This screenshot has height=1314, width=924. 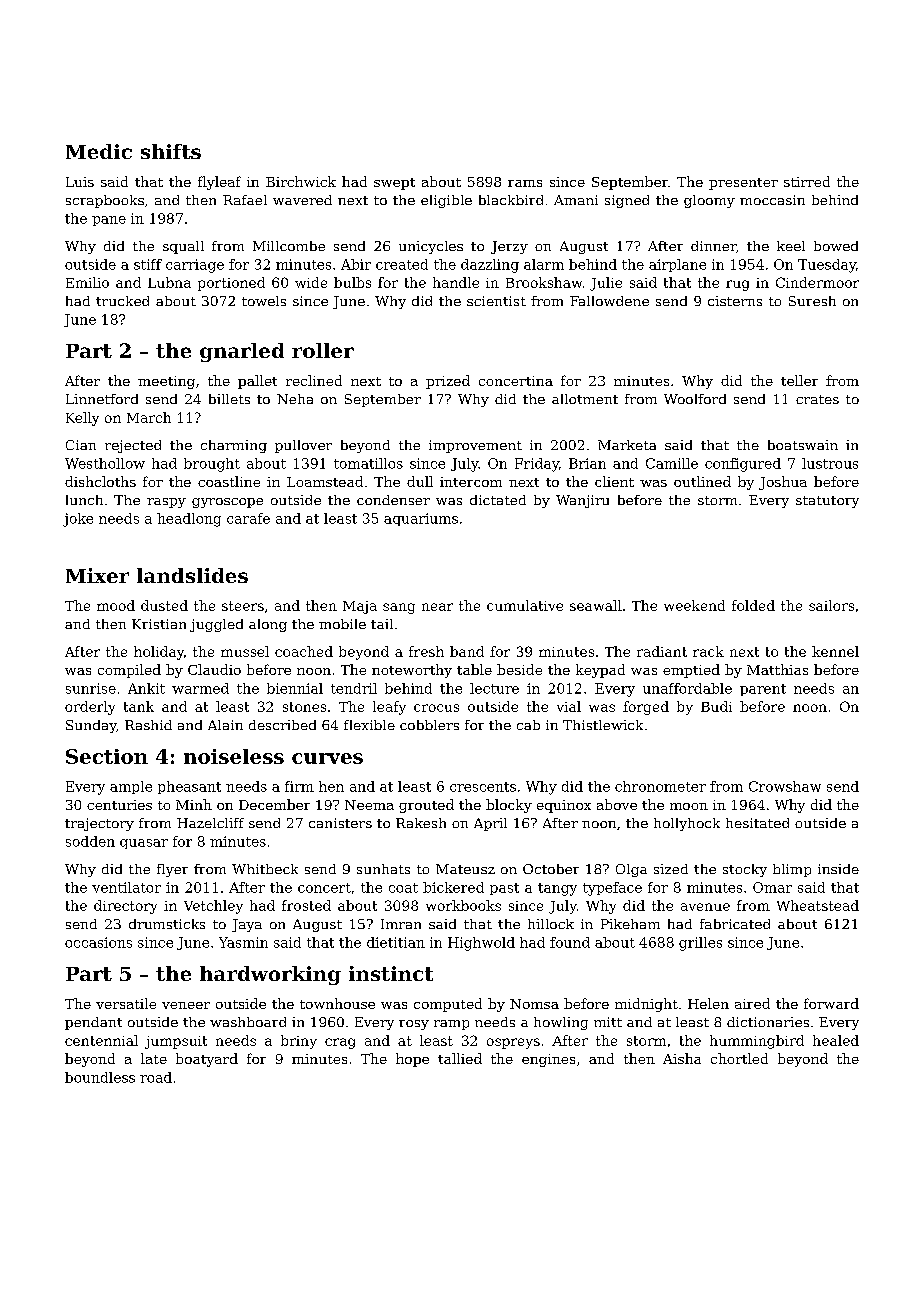 I want to click on washboard, so click(x=248, y=1022).
